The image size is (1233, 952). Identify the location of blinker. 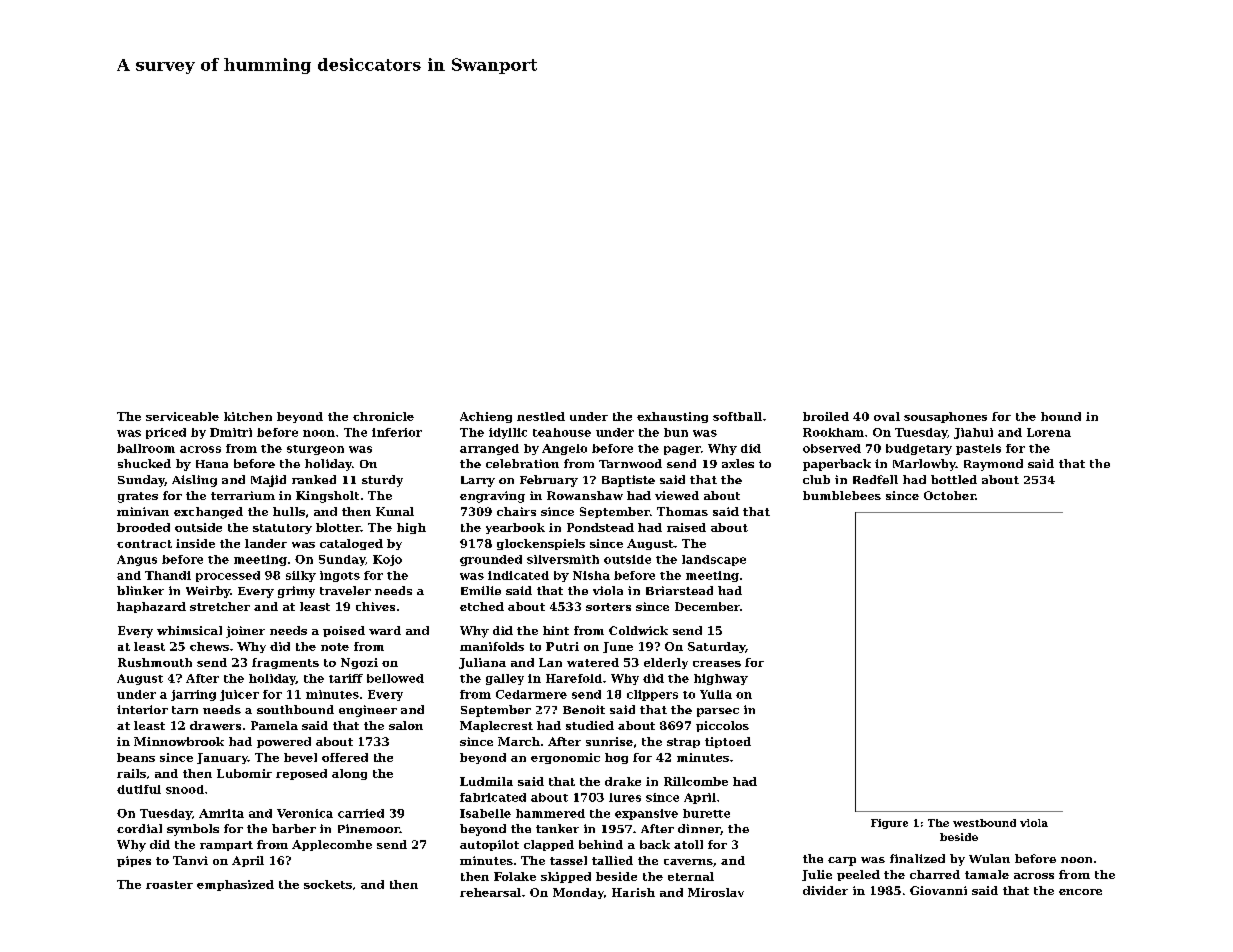
(140, 590).
